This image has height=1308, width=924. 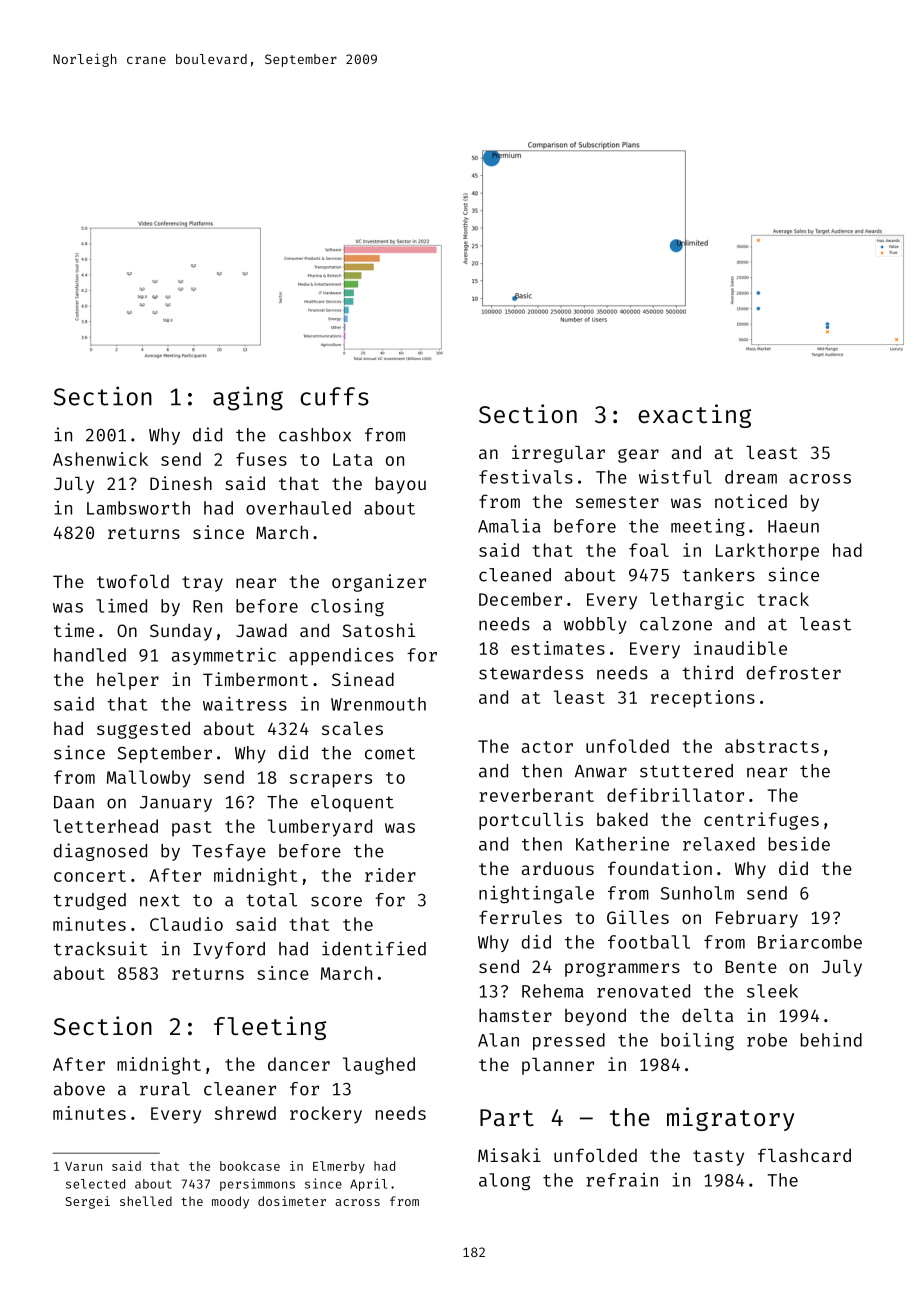 What do you see at coordinates (509, 1155) in the image?
I see `Misaki` at bounding box center [509, 1155].
